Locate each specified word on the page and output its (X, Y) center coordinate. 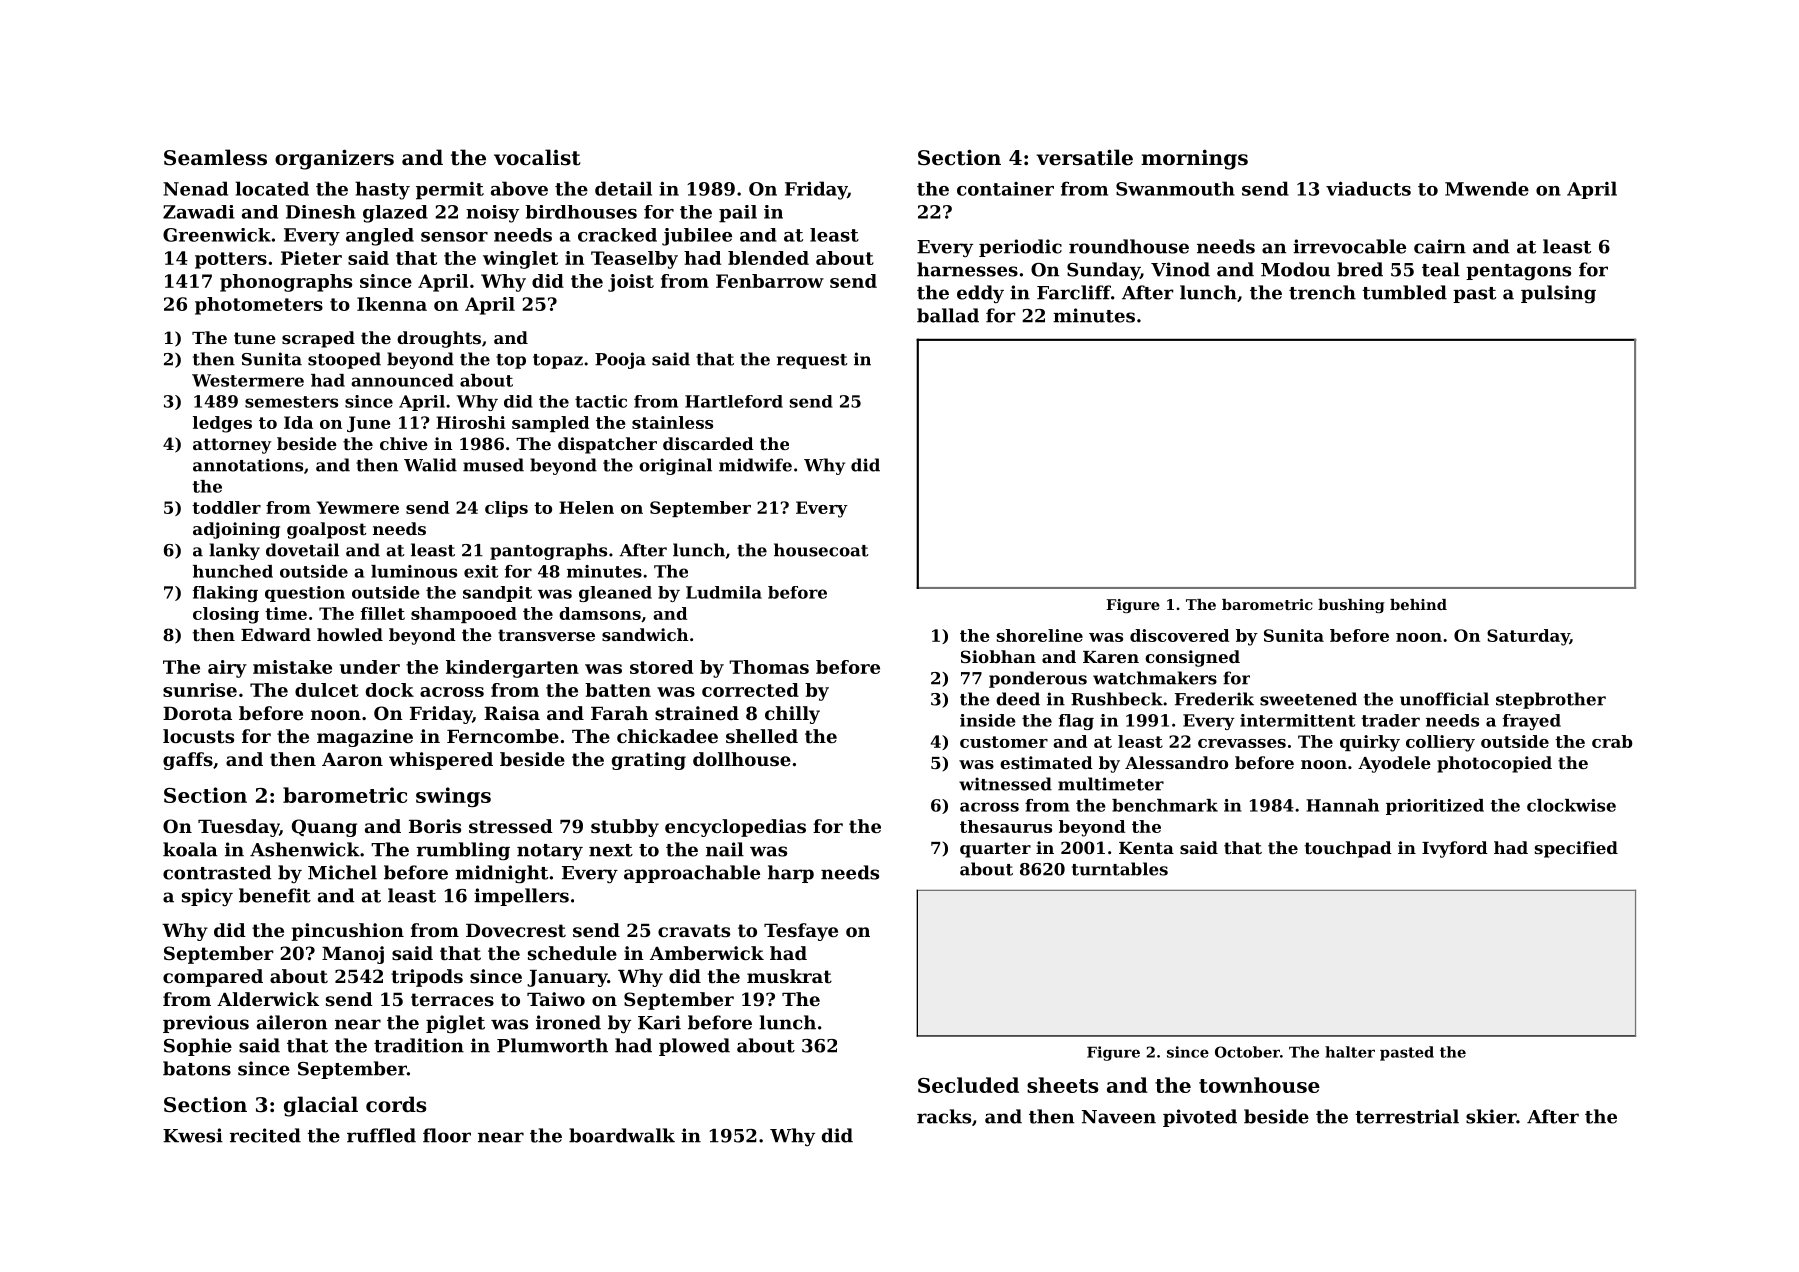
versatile (1084, 157)
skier (1491, 1116)
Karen (1111, 657)
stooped (344, 360)
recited (265, 1135)
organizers (334, 159)
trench (1322, 292)
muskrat (789, 976)
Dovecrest (516, 930)
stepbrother (1551, 700)
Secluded (968, 1085)
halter (1350, 1052)
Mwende (1487, 188)
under (370, 667)
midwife (755, 465)
